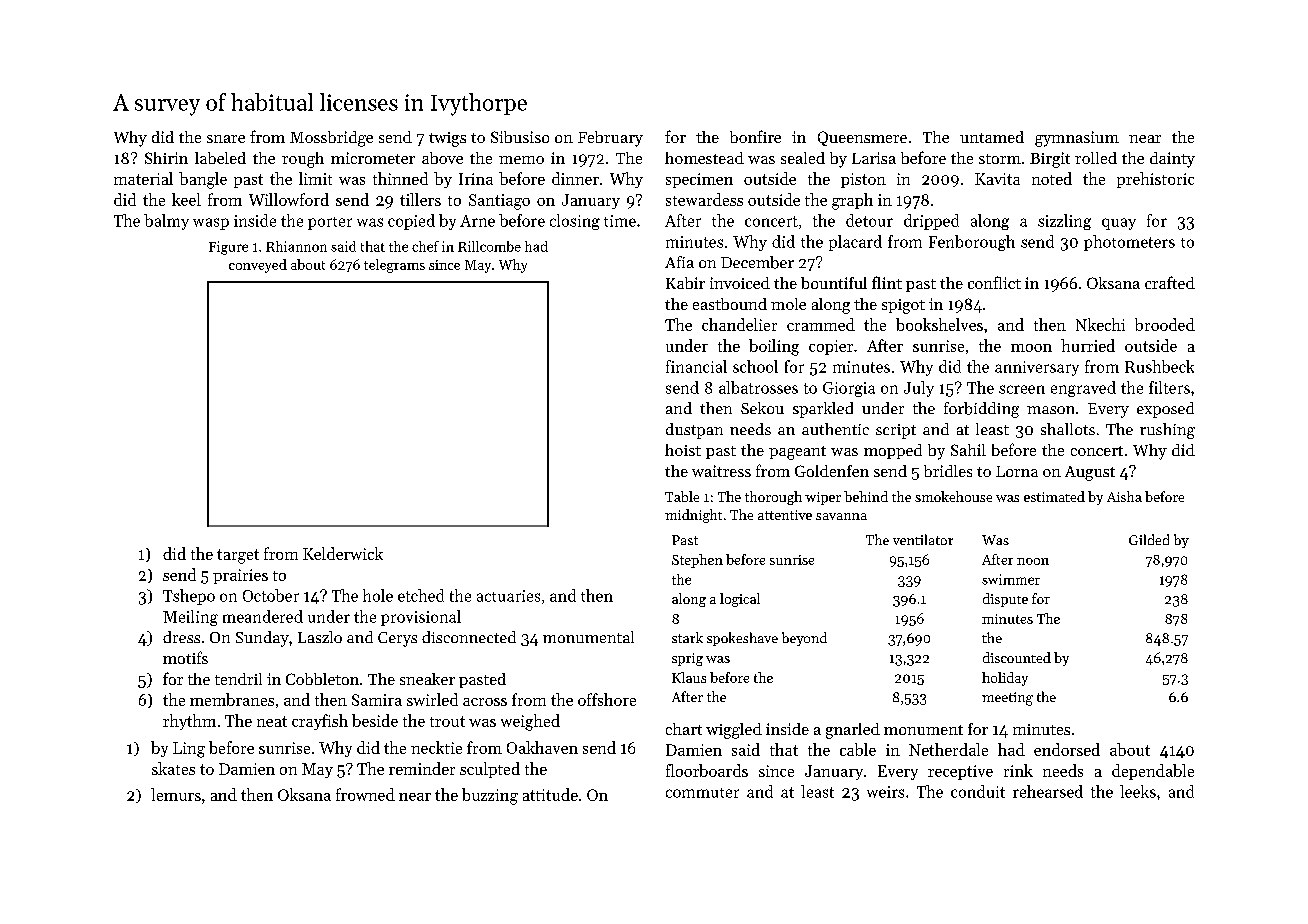 The image size is (1308, 924). I want to click on waitress, so click(721, 471).
